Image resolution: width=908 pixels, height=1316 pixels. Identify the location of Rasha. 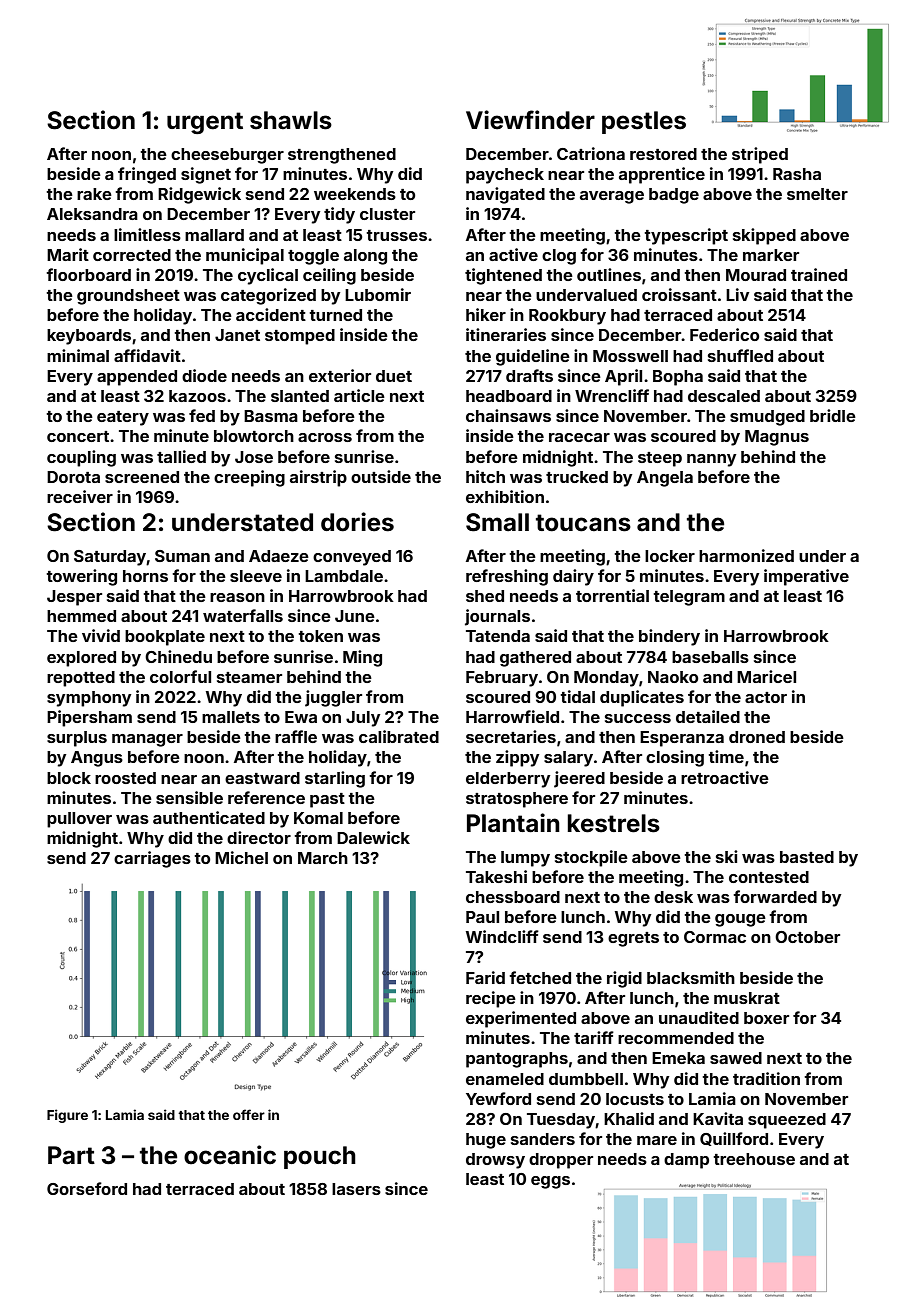
(797, 174).
